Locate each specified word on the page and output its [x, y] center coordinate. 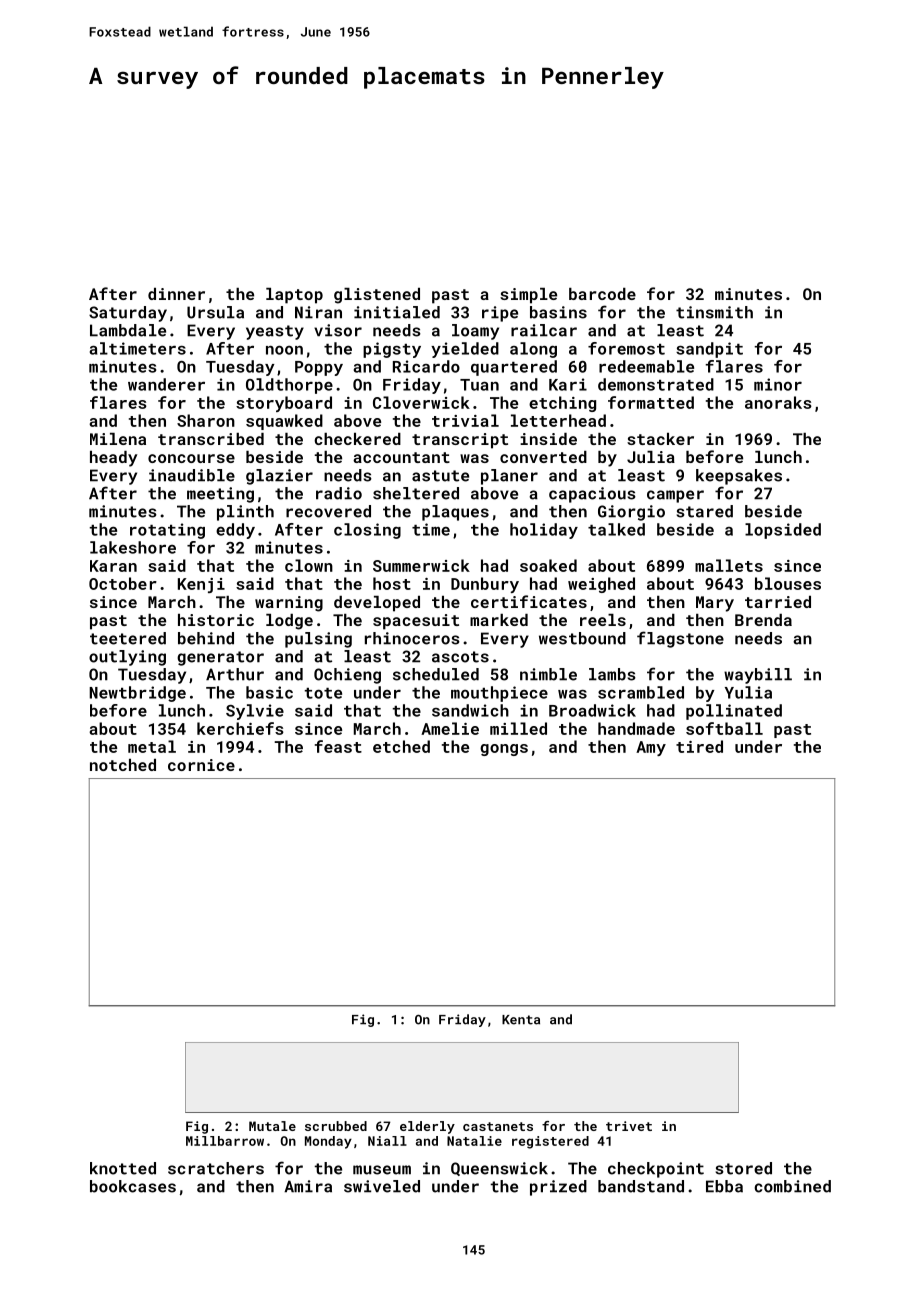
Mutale [272, 1126]
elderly [427, 1127]
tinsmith [714, 312]
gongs [504, 750]
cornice [201, 765]
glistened [377, 296]
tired [699, 746]
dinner [176, 294]
